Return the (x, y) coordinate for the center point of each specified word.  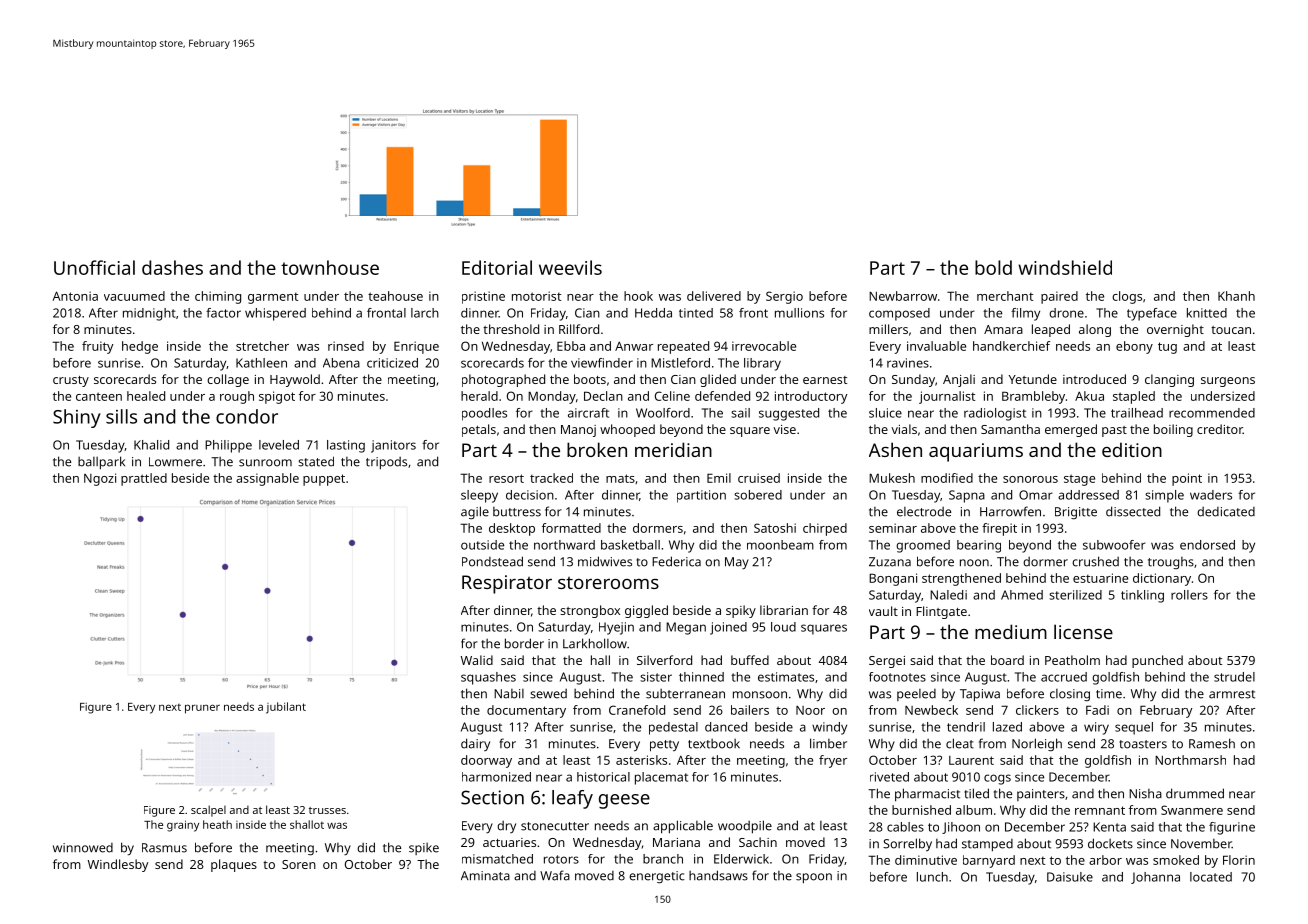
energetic (657, 877)
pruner (202, 709)
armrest (1232, 694)
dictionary (1162, 579)
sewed (548, 694)
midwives (605, 561)
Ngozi (100, 479)
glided (718, 380)
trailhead (1137, 413)
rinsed (346, 346)
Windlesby (118, 865)
